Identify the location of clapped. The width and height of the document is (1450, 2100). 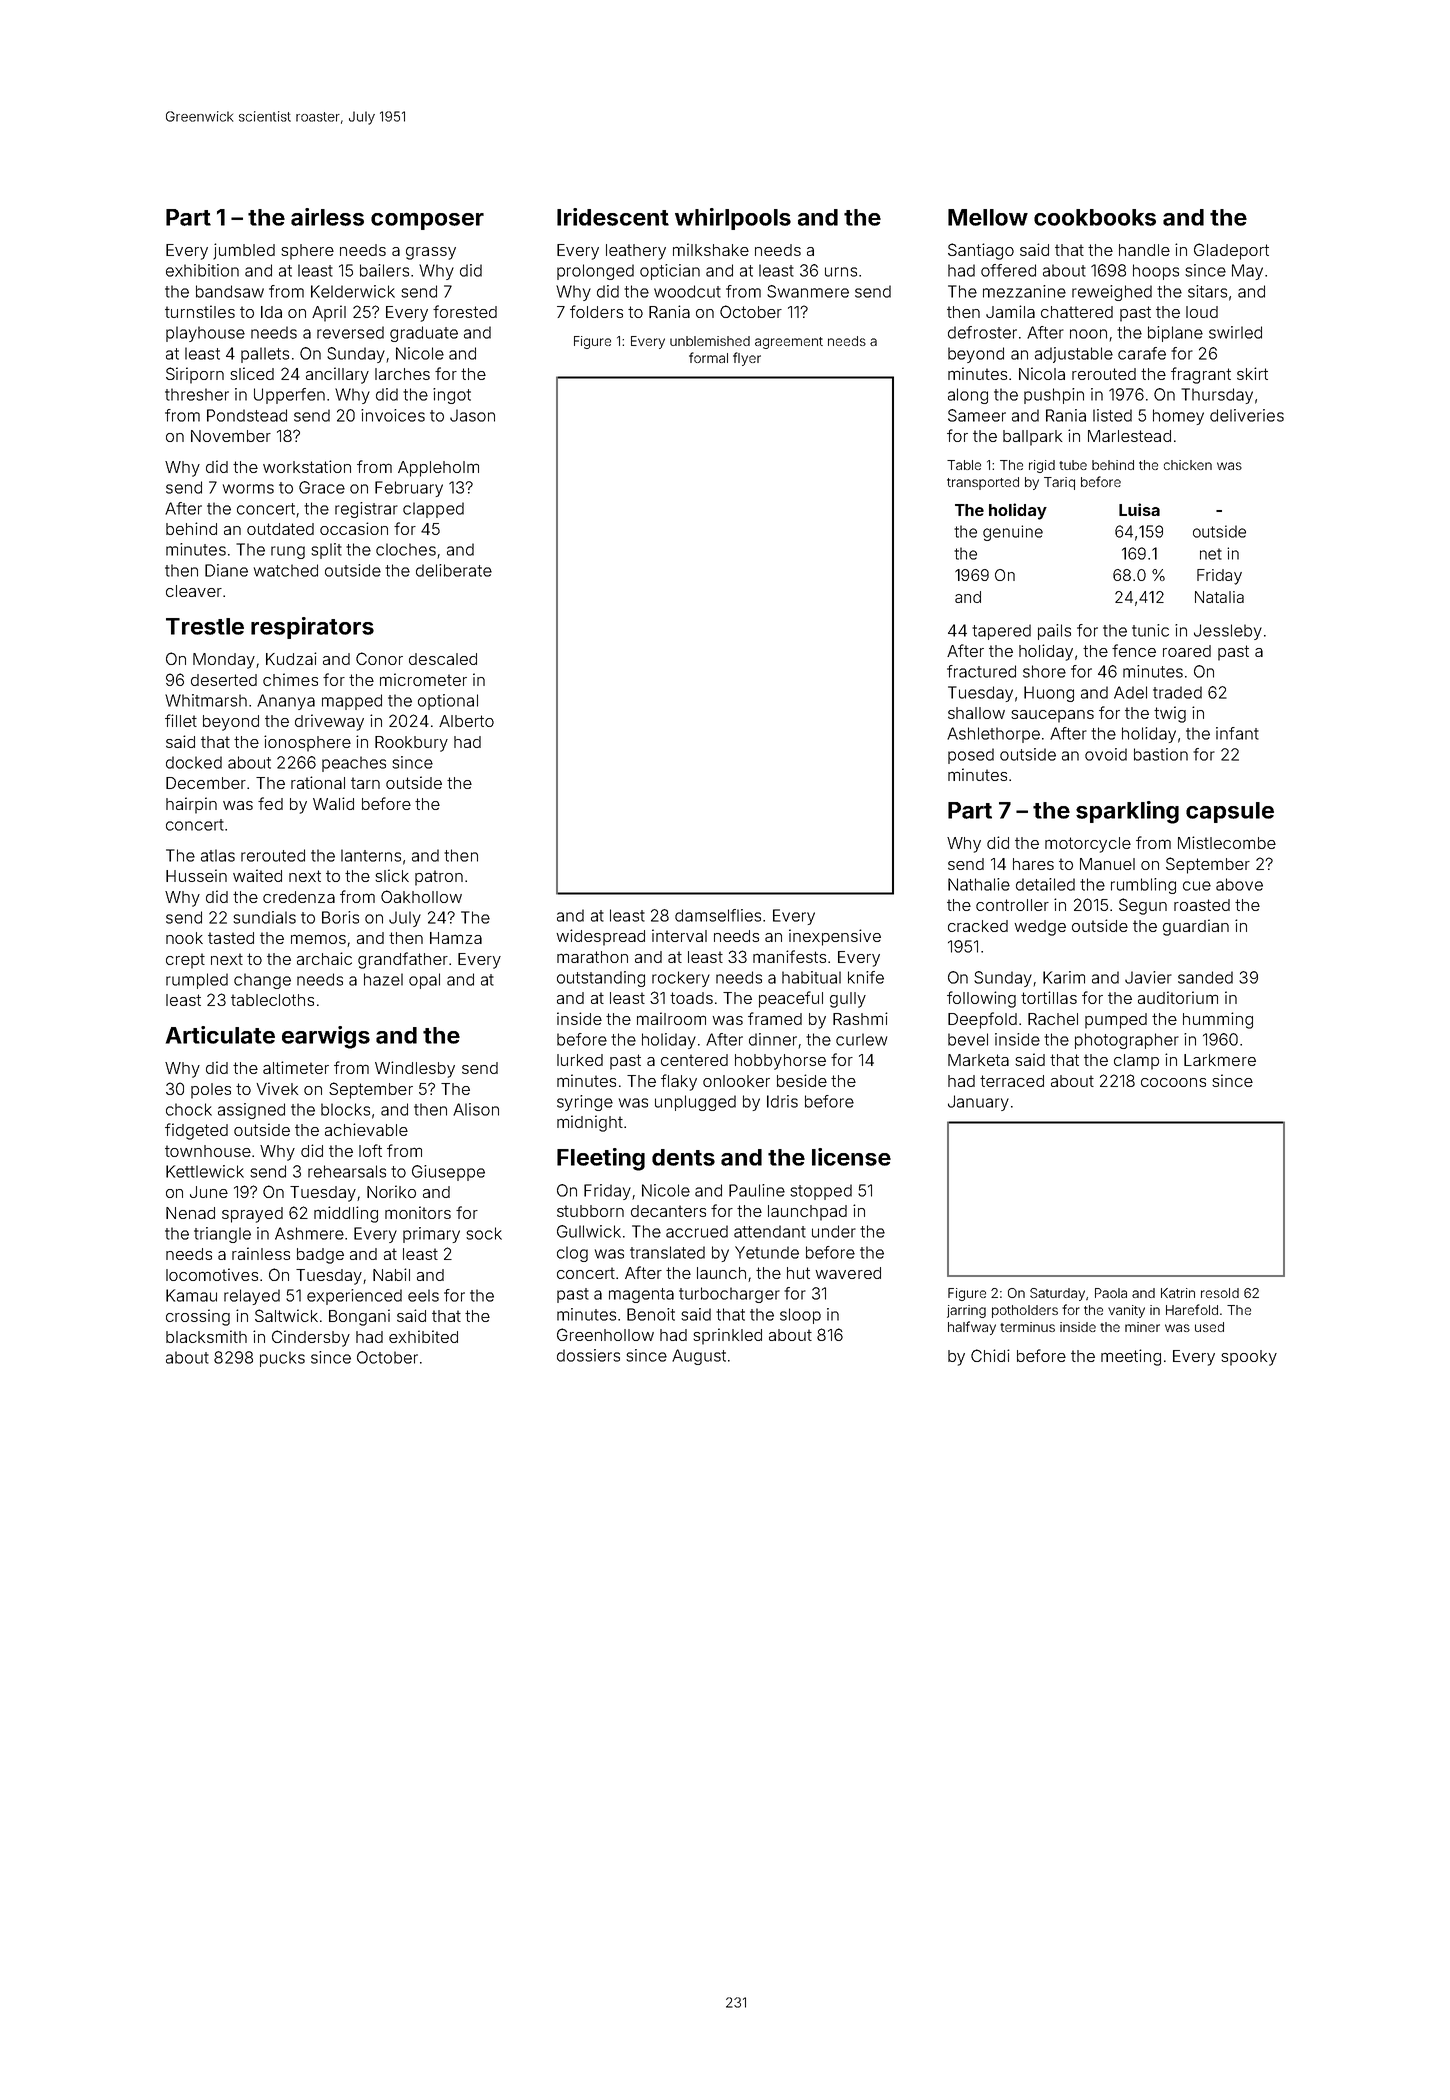
(433, 510).
